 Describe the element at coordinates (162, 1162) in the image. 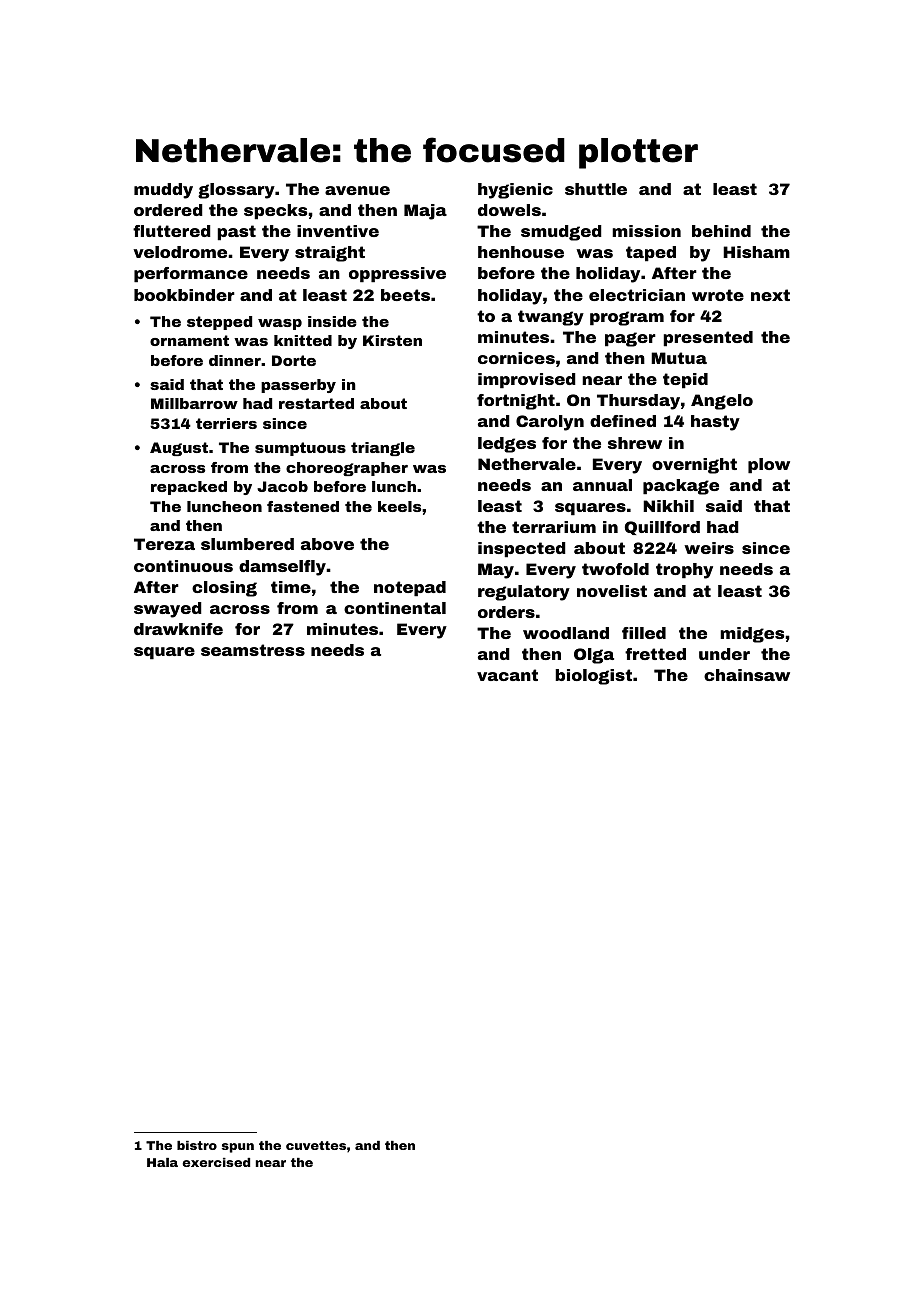

I see `Hala` at that location.
